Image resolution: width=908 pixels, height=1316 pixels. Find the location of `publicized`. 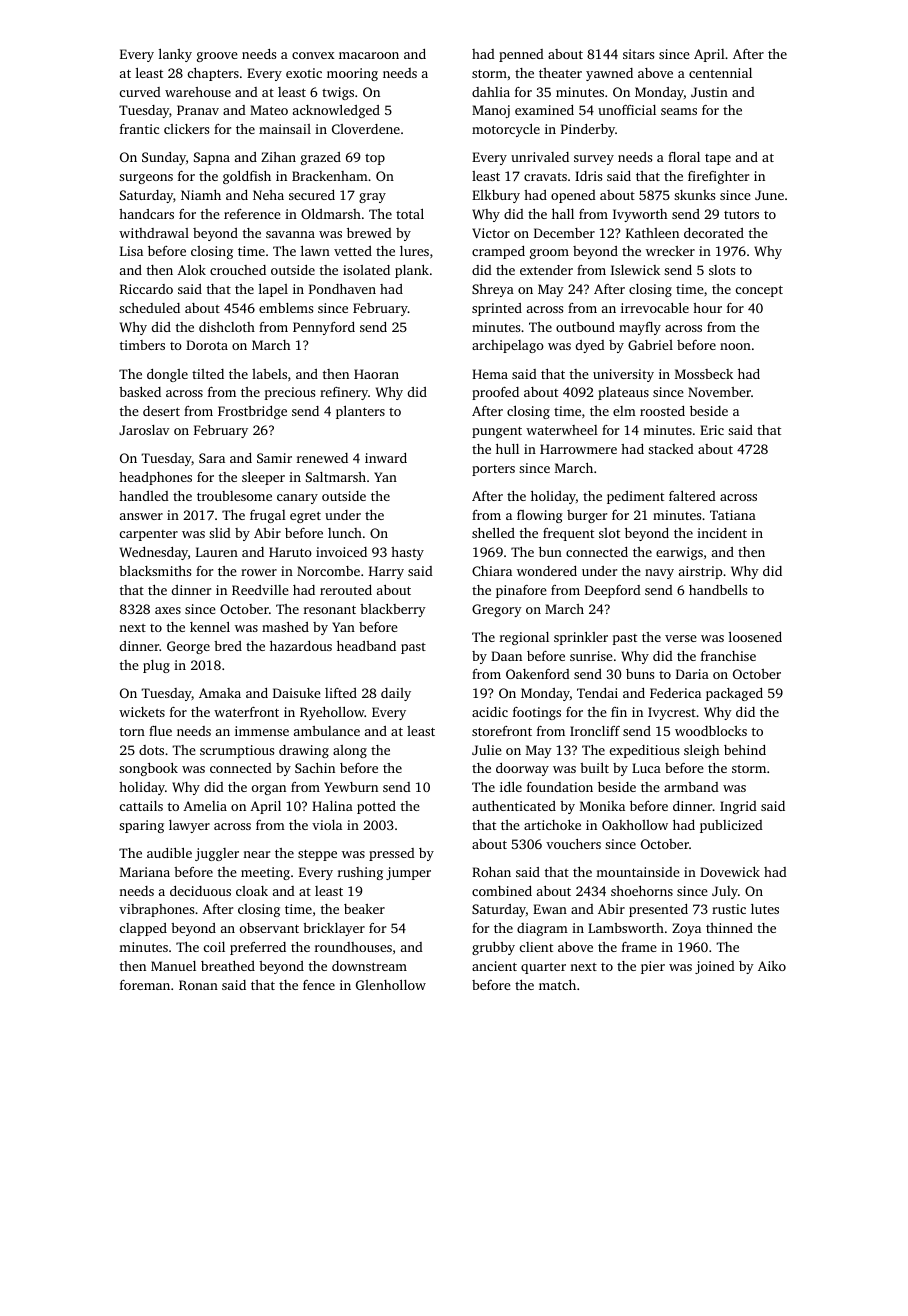

publicized is located at coordinates (731, 826).
